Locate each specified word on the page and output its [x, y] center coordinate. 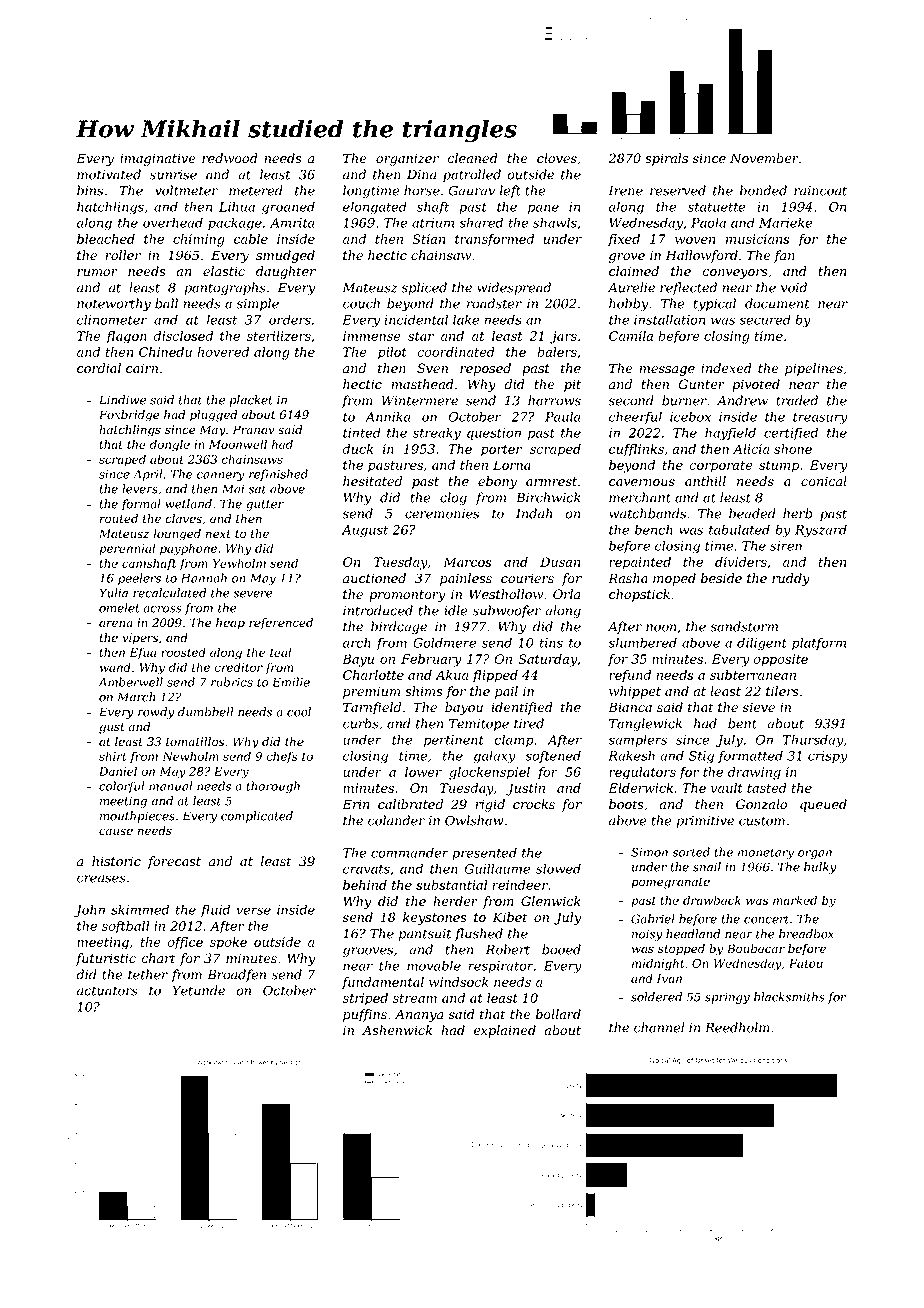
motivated [109, 174]
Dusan [560, 562]
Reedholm [737, 1027]
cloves [557, 158]
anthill [705, 481]
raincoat [820, 191]
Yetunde [199, 990]
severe [253, 594]
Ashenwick [397, 1030]
